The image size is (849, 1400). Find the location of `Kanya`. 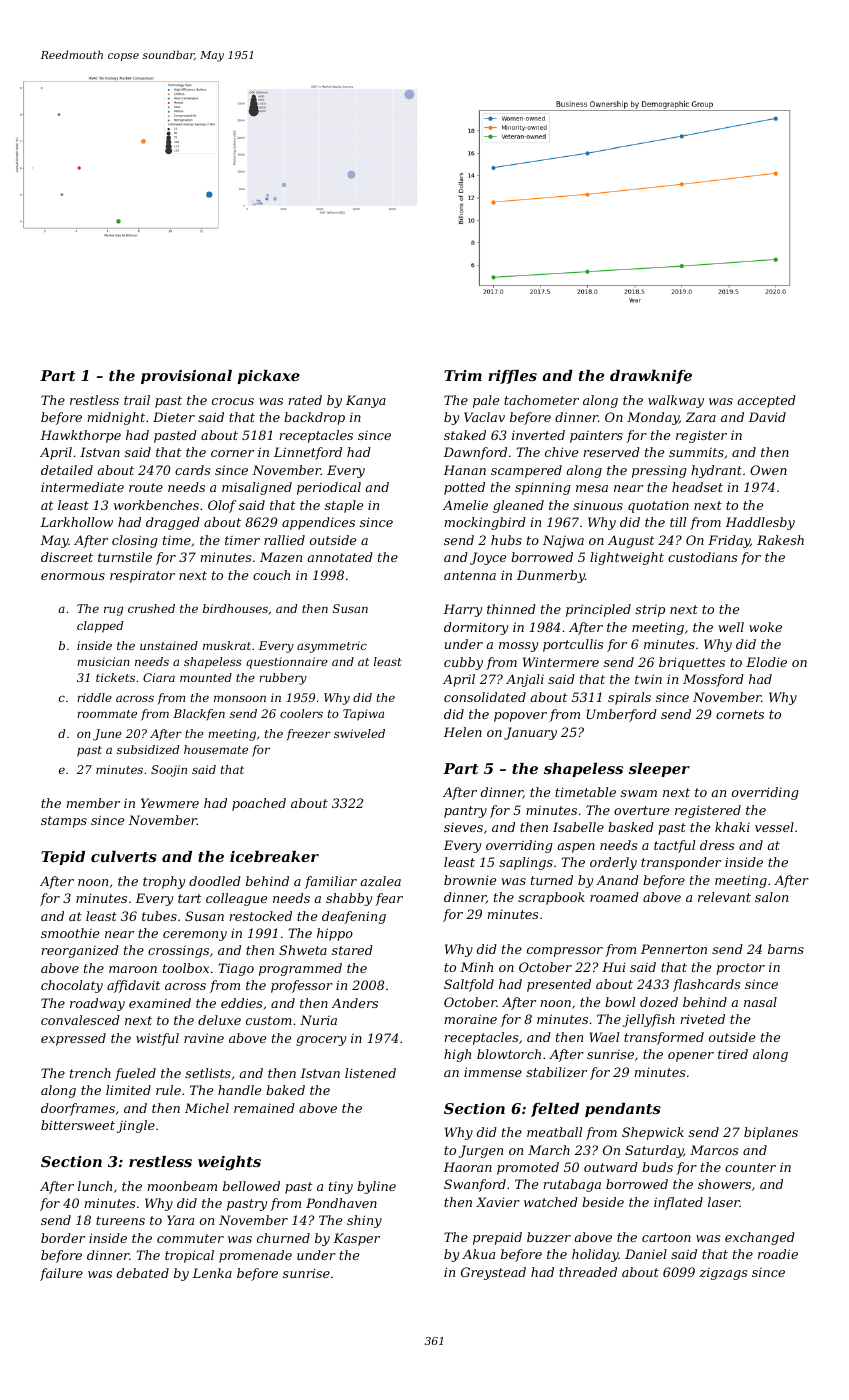

Kanya is located at coordinates (366, 401).
